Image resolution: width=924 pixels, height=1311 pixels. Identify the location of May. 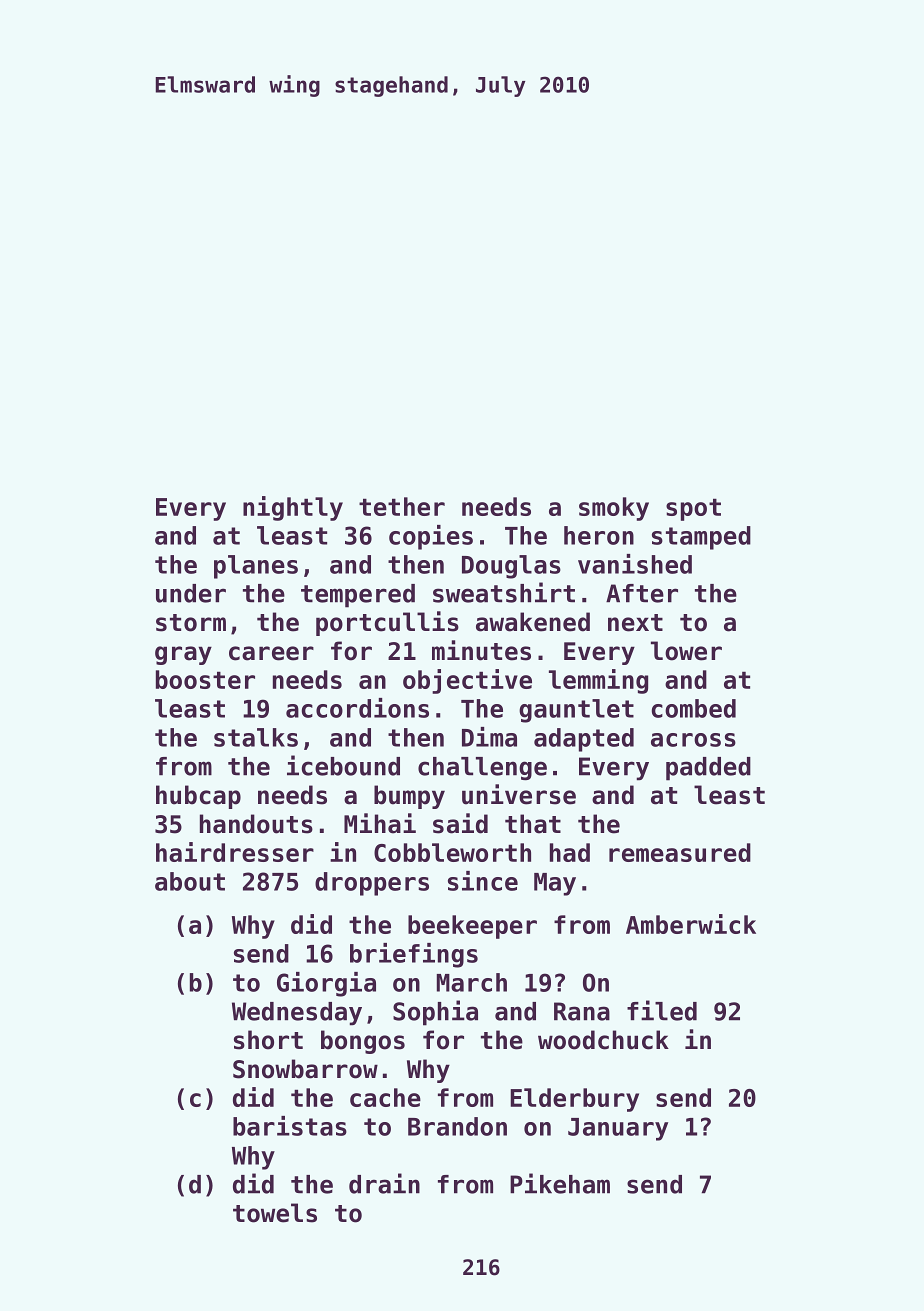
(555, 884).
